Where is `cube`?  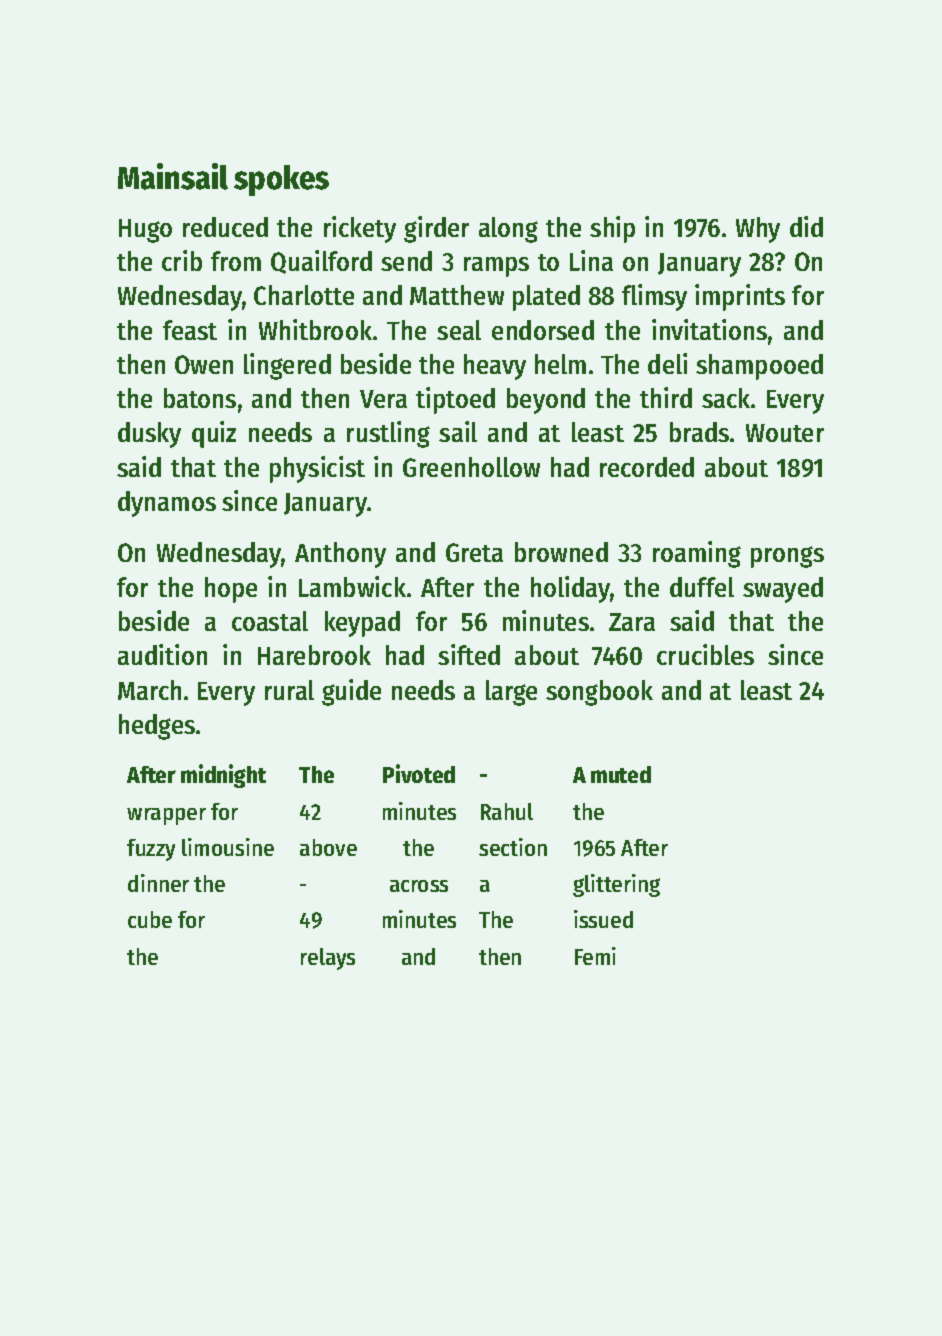
cube is located at coordinates (150, 919).
